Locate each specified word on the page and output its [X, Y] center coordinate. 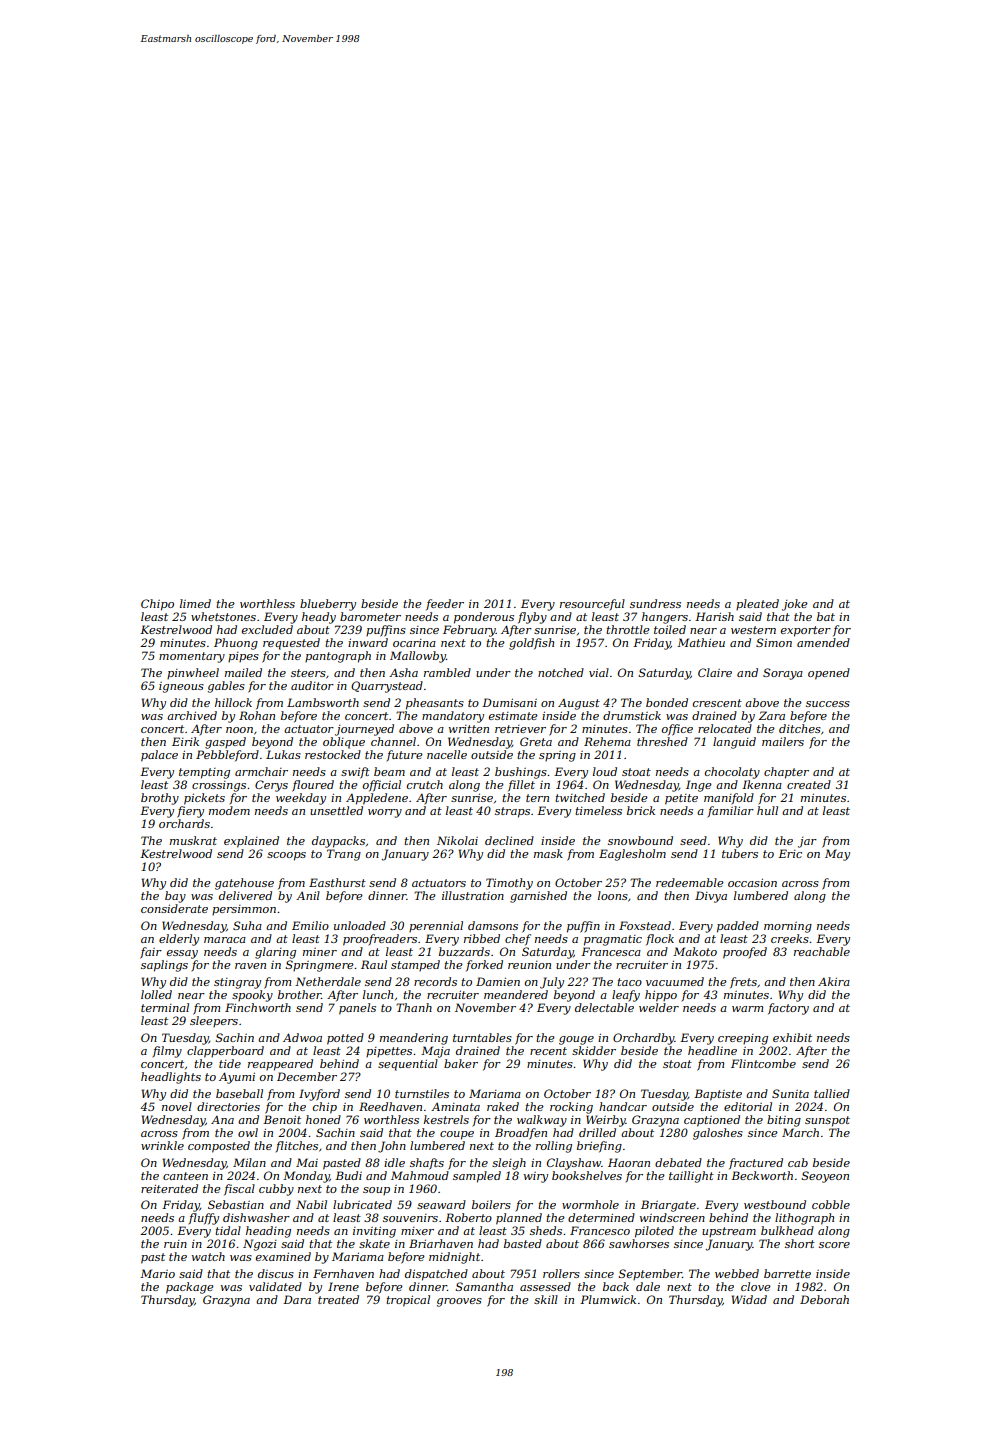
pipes [243, 657]
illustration [473, 895]
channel [393, 741]
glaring [275, 953]
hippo [661, 996]
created [809, 784]
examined [283, 1256]
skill [546, 1299]
